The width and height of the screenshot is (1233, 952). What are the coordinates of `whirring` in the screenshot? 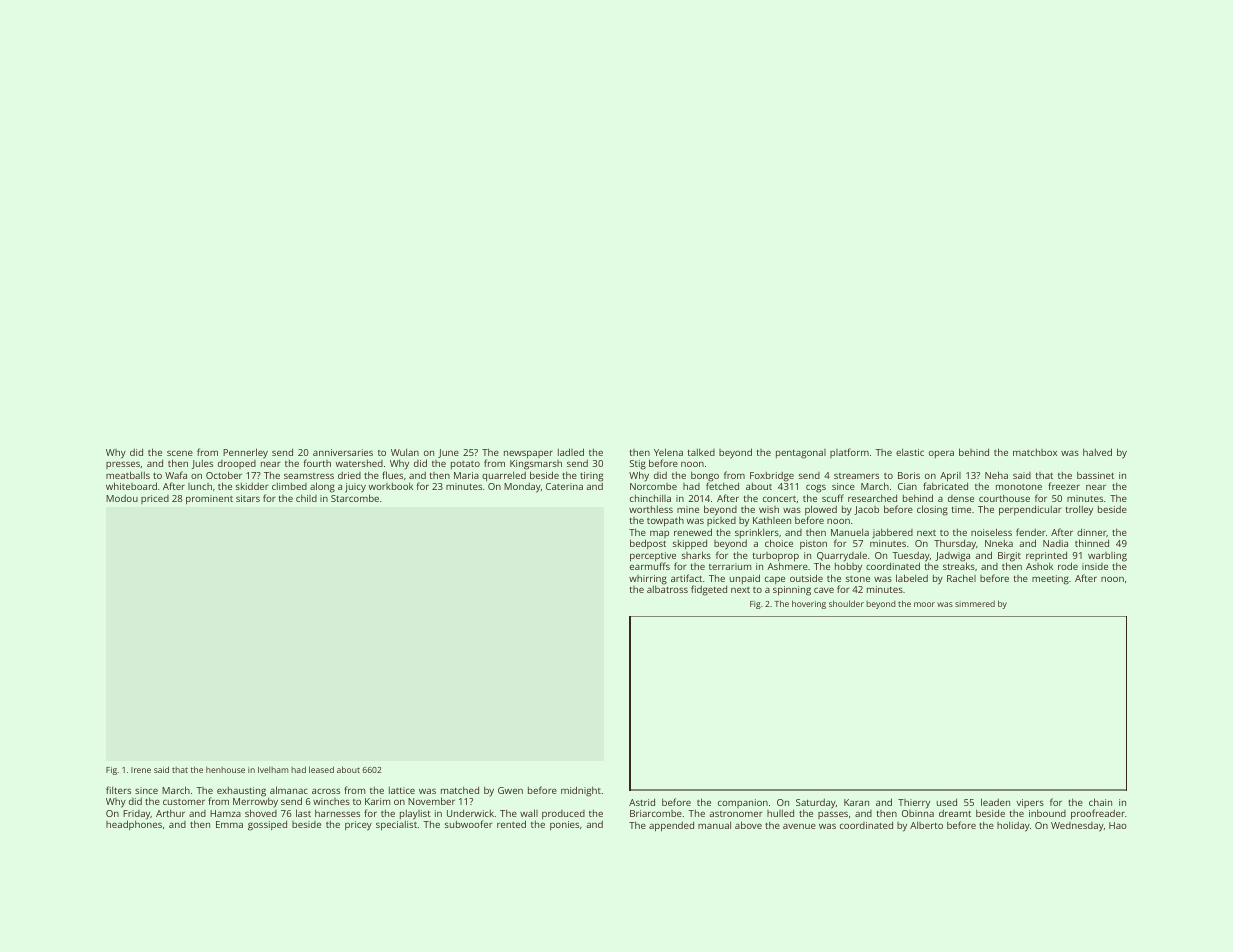 It's located at (648, 580).
